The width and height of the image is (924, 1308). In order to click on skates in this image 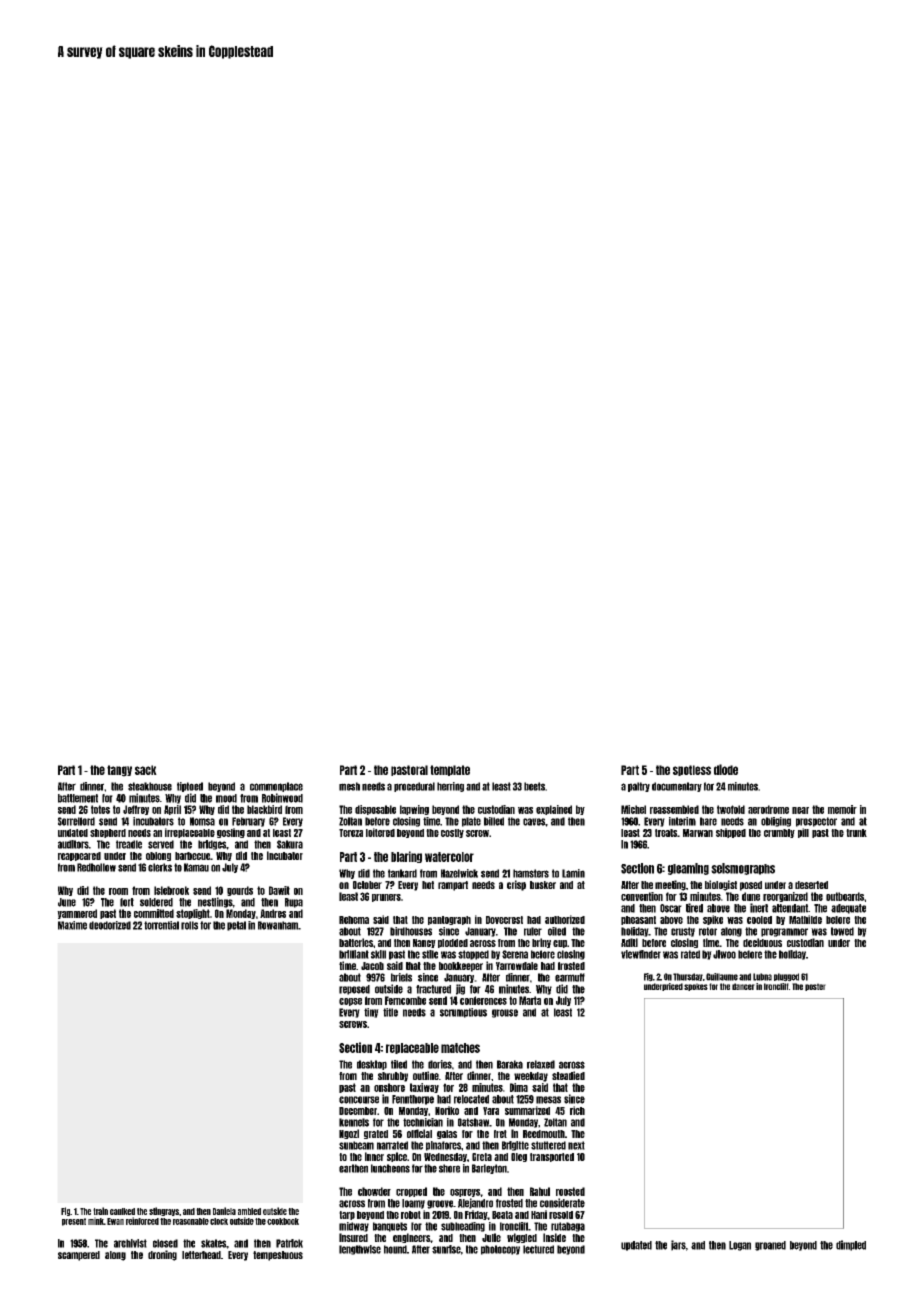, I will do `click(213, 1243)`.
